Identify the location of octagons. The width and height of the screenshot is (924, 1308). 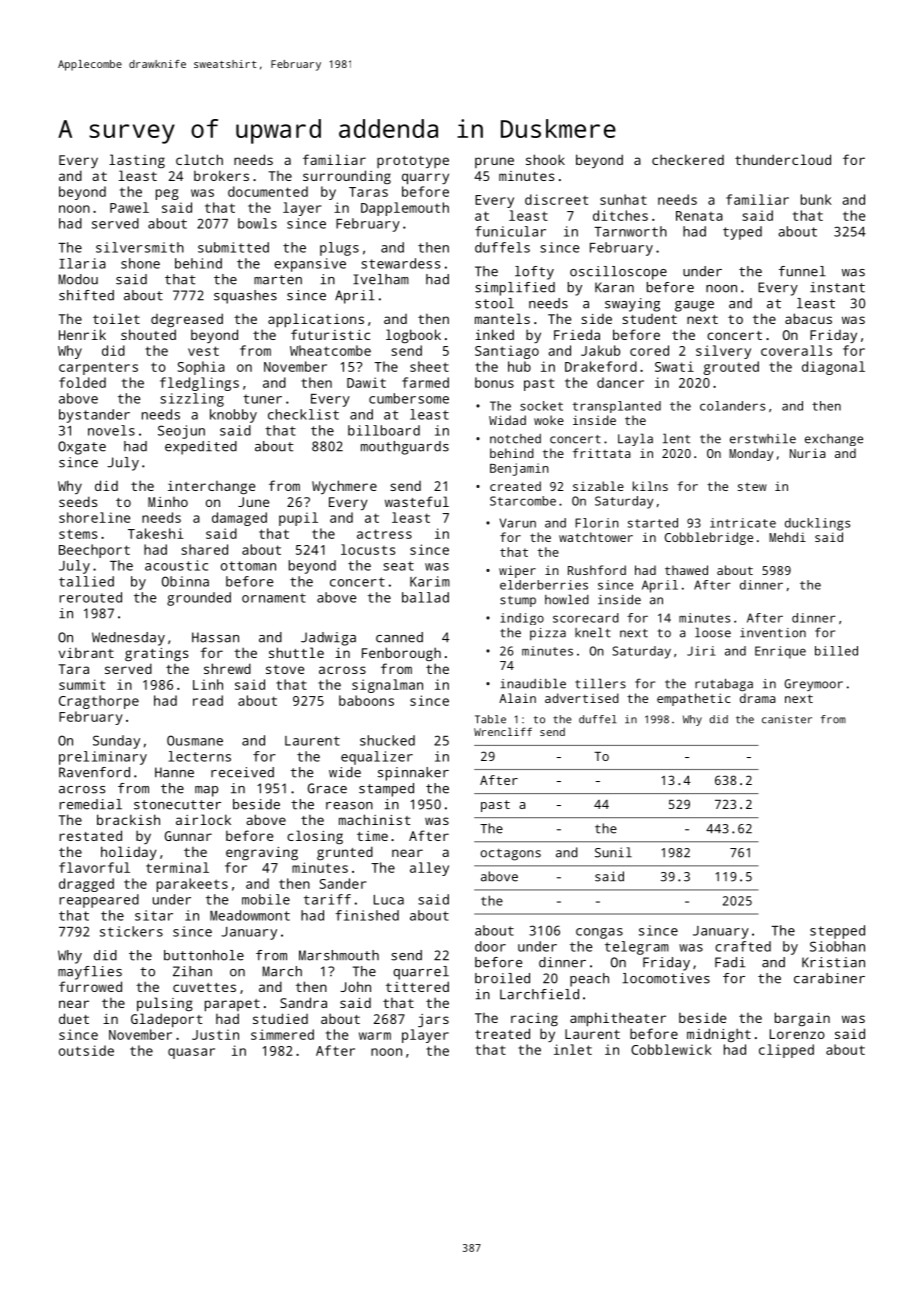
(511, 854).
